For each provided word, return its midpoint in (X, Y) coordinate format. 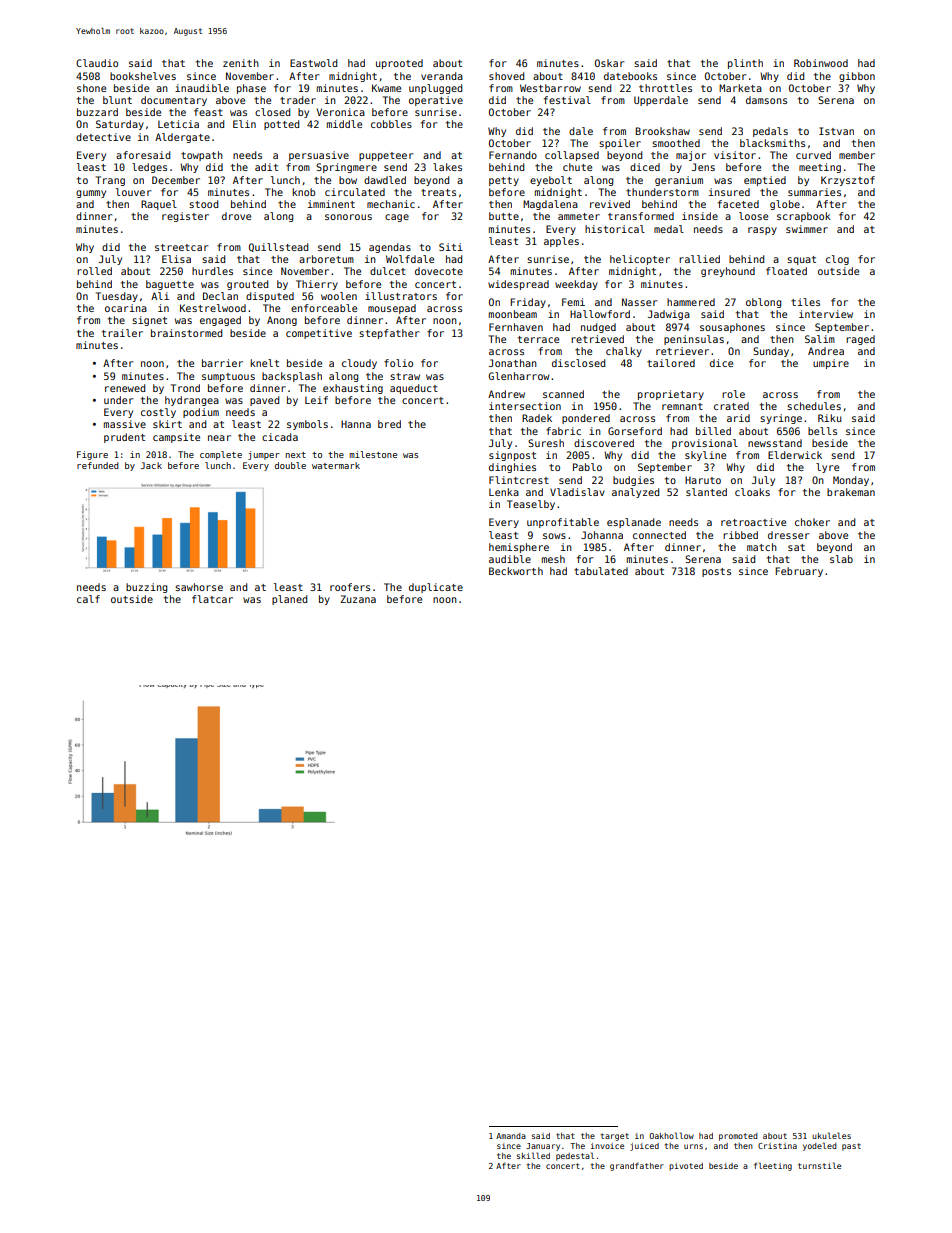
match (762, 547)
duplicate (436, 588)
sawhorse (199, 587)
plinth (745, 64)
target (614, 1137)
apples (561, 242)
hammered (691, 302)
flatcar (212, 599)
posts (716, 572)
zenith (241, 63)
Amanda (511, 1136)
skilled (533, 1155)
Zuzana (358, 599)
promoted (738, 1137)
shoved (506, 76)
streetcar (181, 247)
